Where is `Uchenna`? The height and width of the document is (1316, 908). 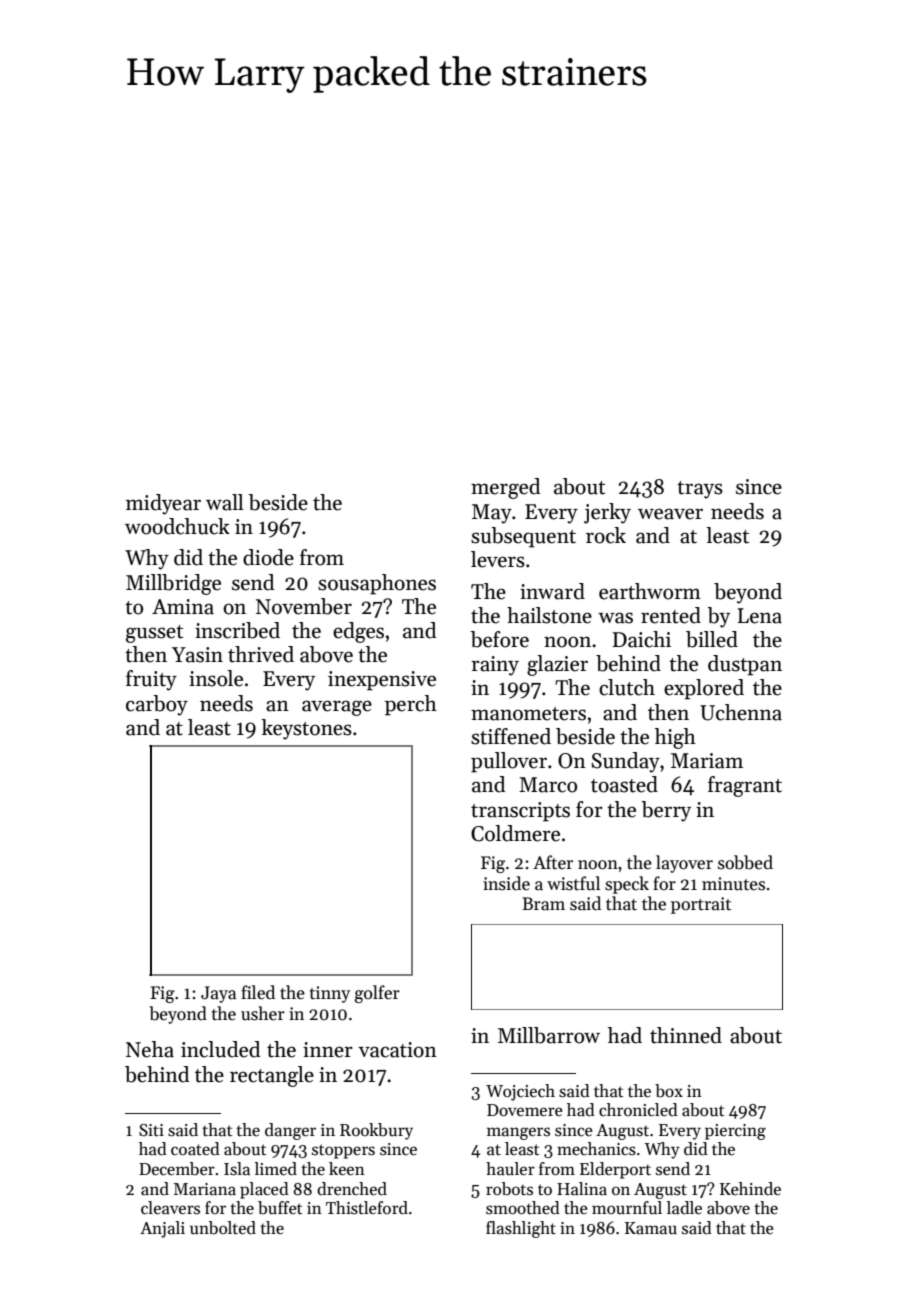
Uchenna is located at coordinates (741, 712).
